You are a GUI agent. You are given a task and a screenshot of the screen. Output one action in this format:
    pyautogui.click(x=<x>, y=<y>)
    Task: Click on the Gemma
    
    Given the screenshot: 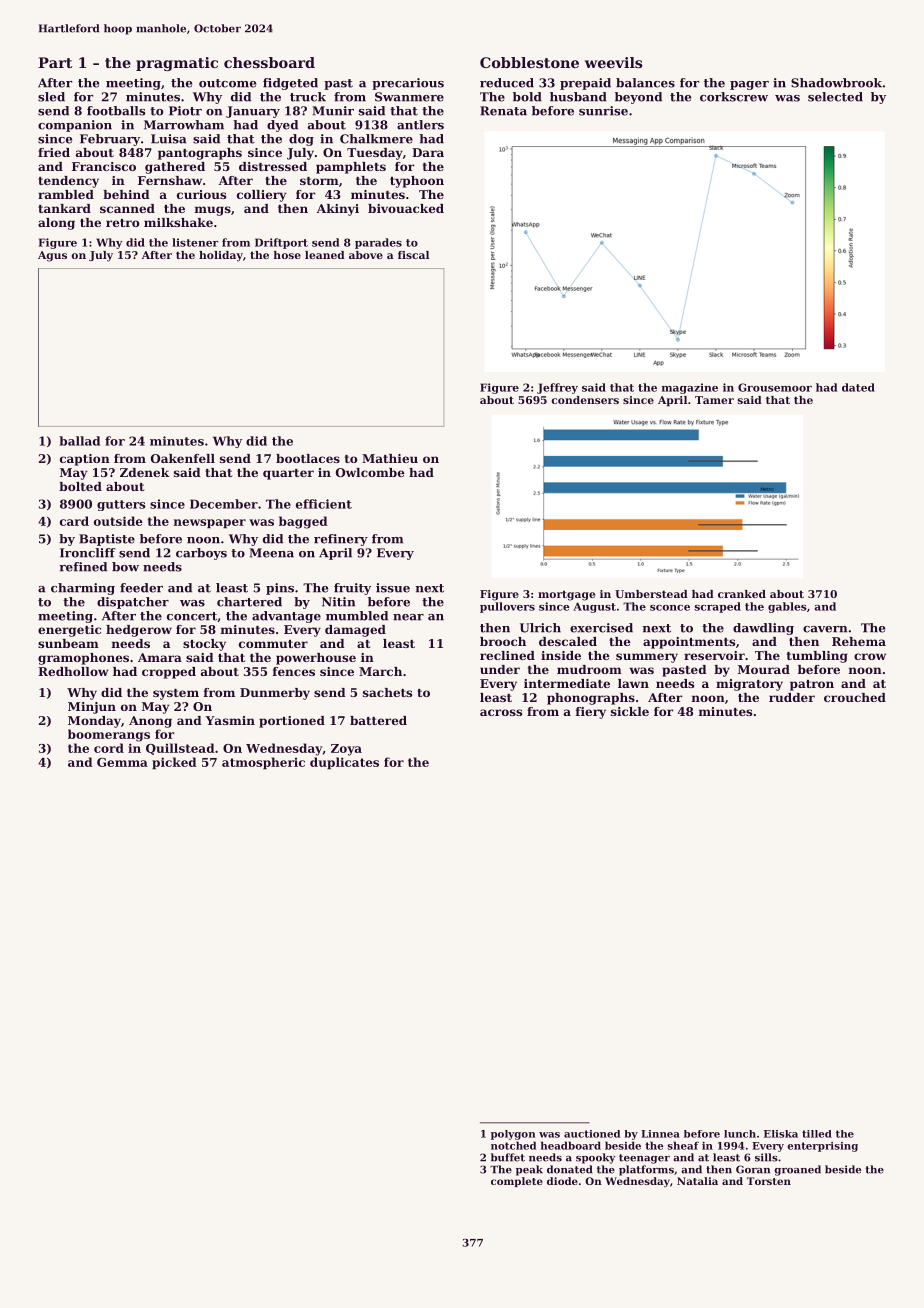 What is the action you would take?
    pyautogui.click(x=122, y=762)
